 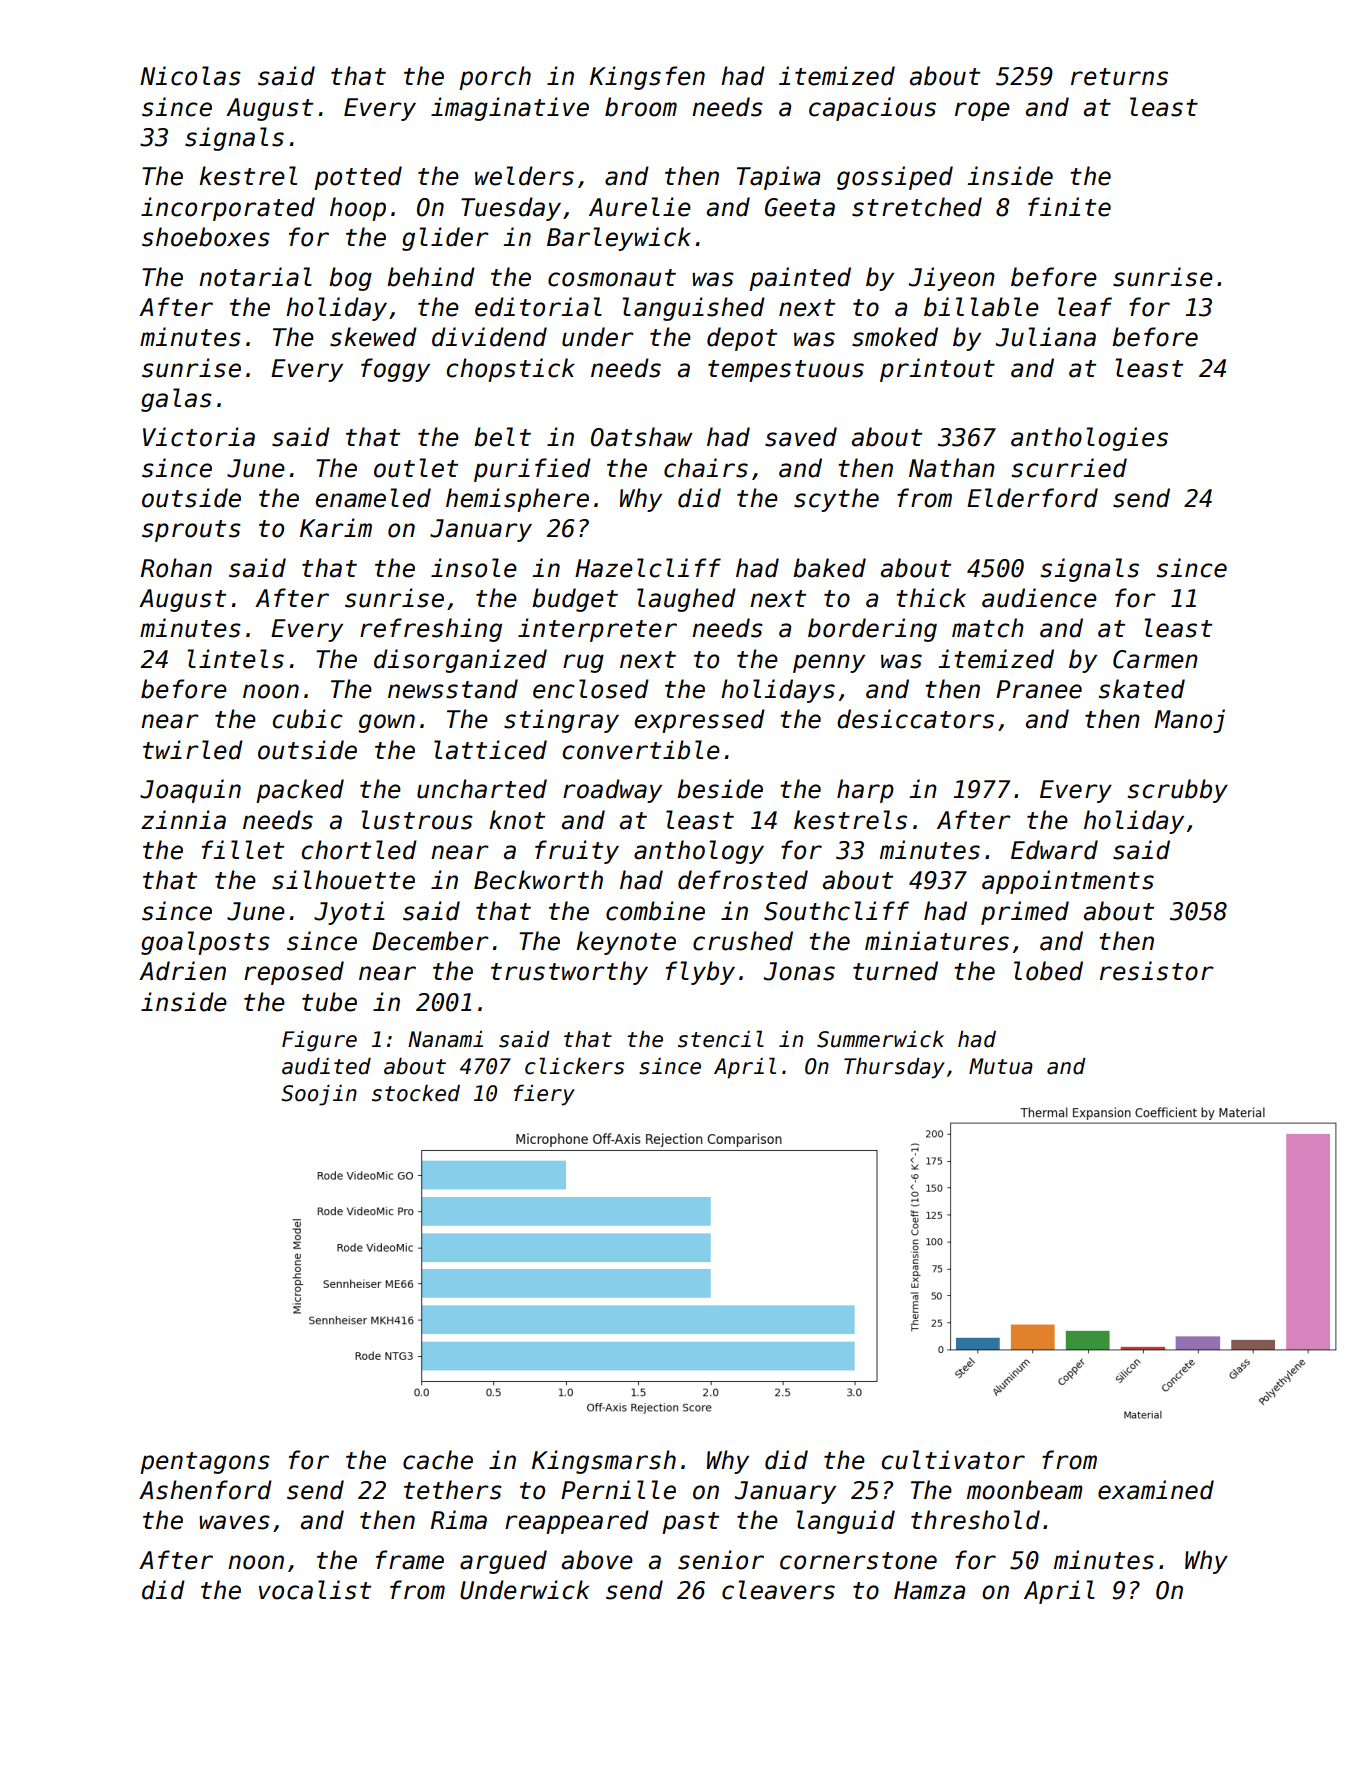 What do you see at coordinates (319, 1095) in the screenshot?
I see `Soojin` at bounding box center [319, 1095].
